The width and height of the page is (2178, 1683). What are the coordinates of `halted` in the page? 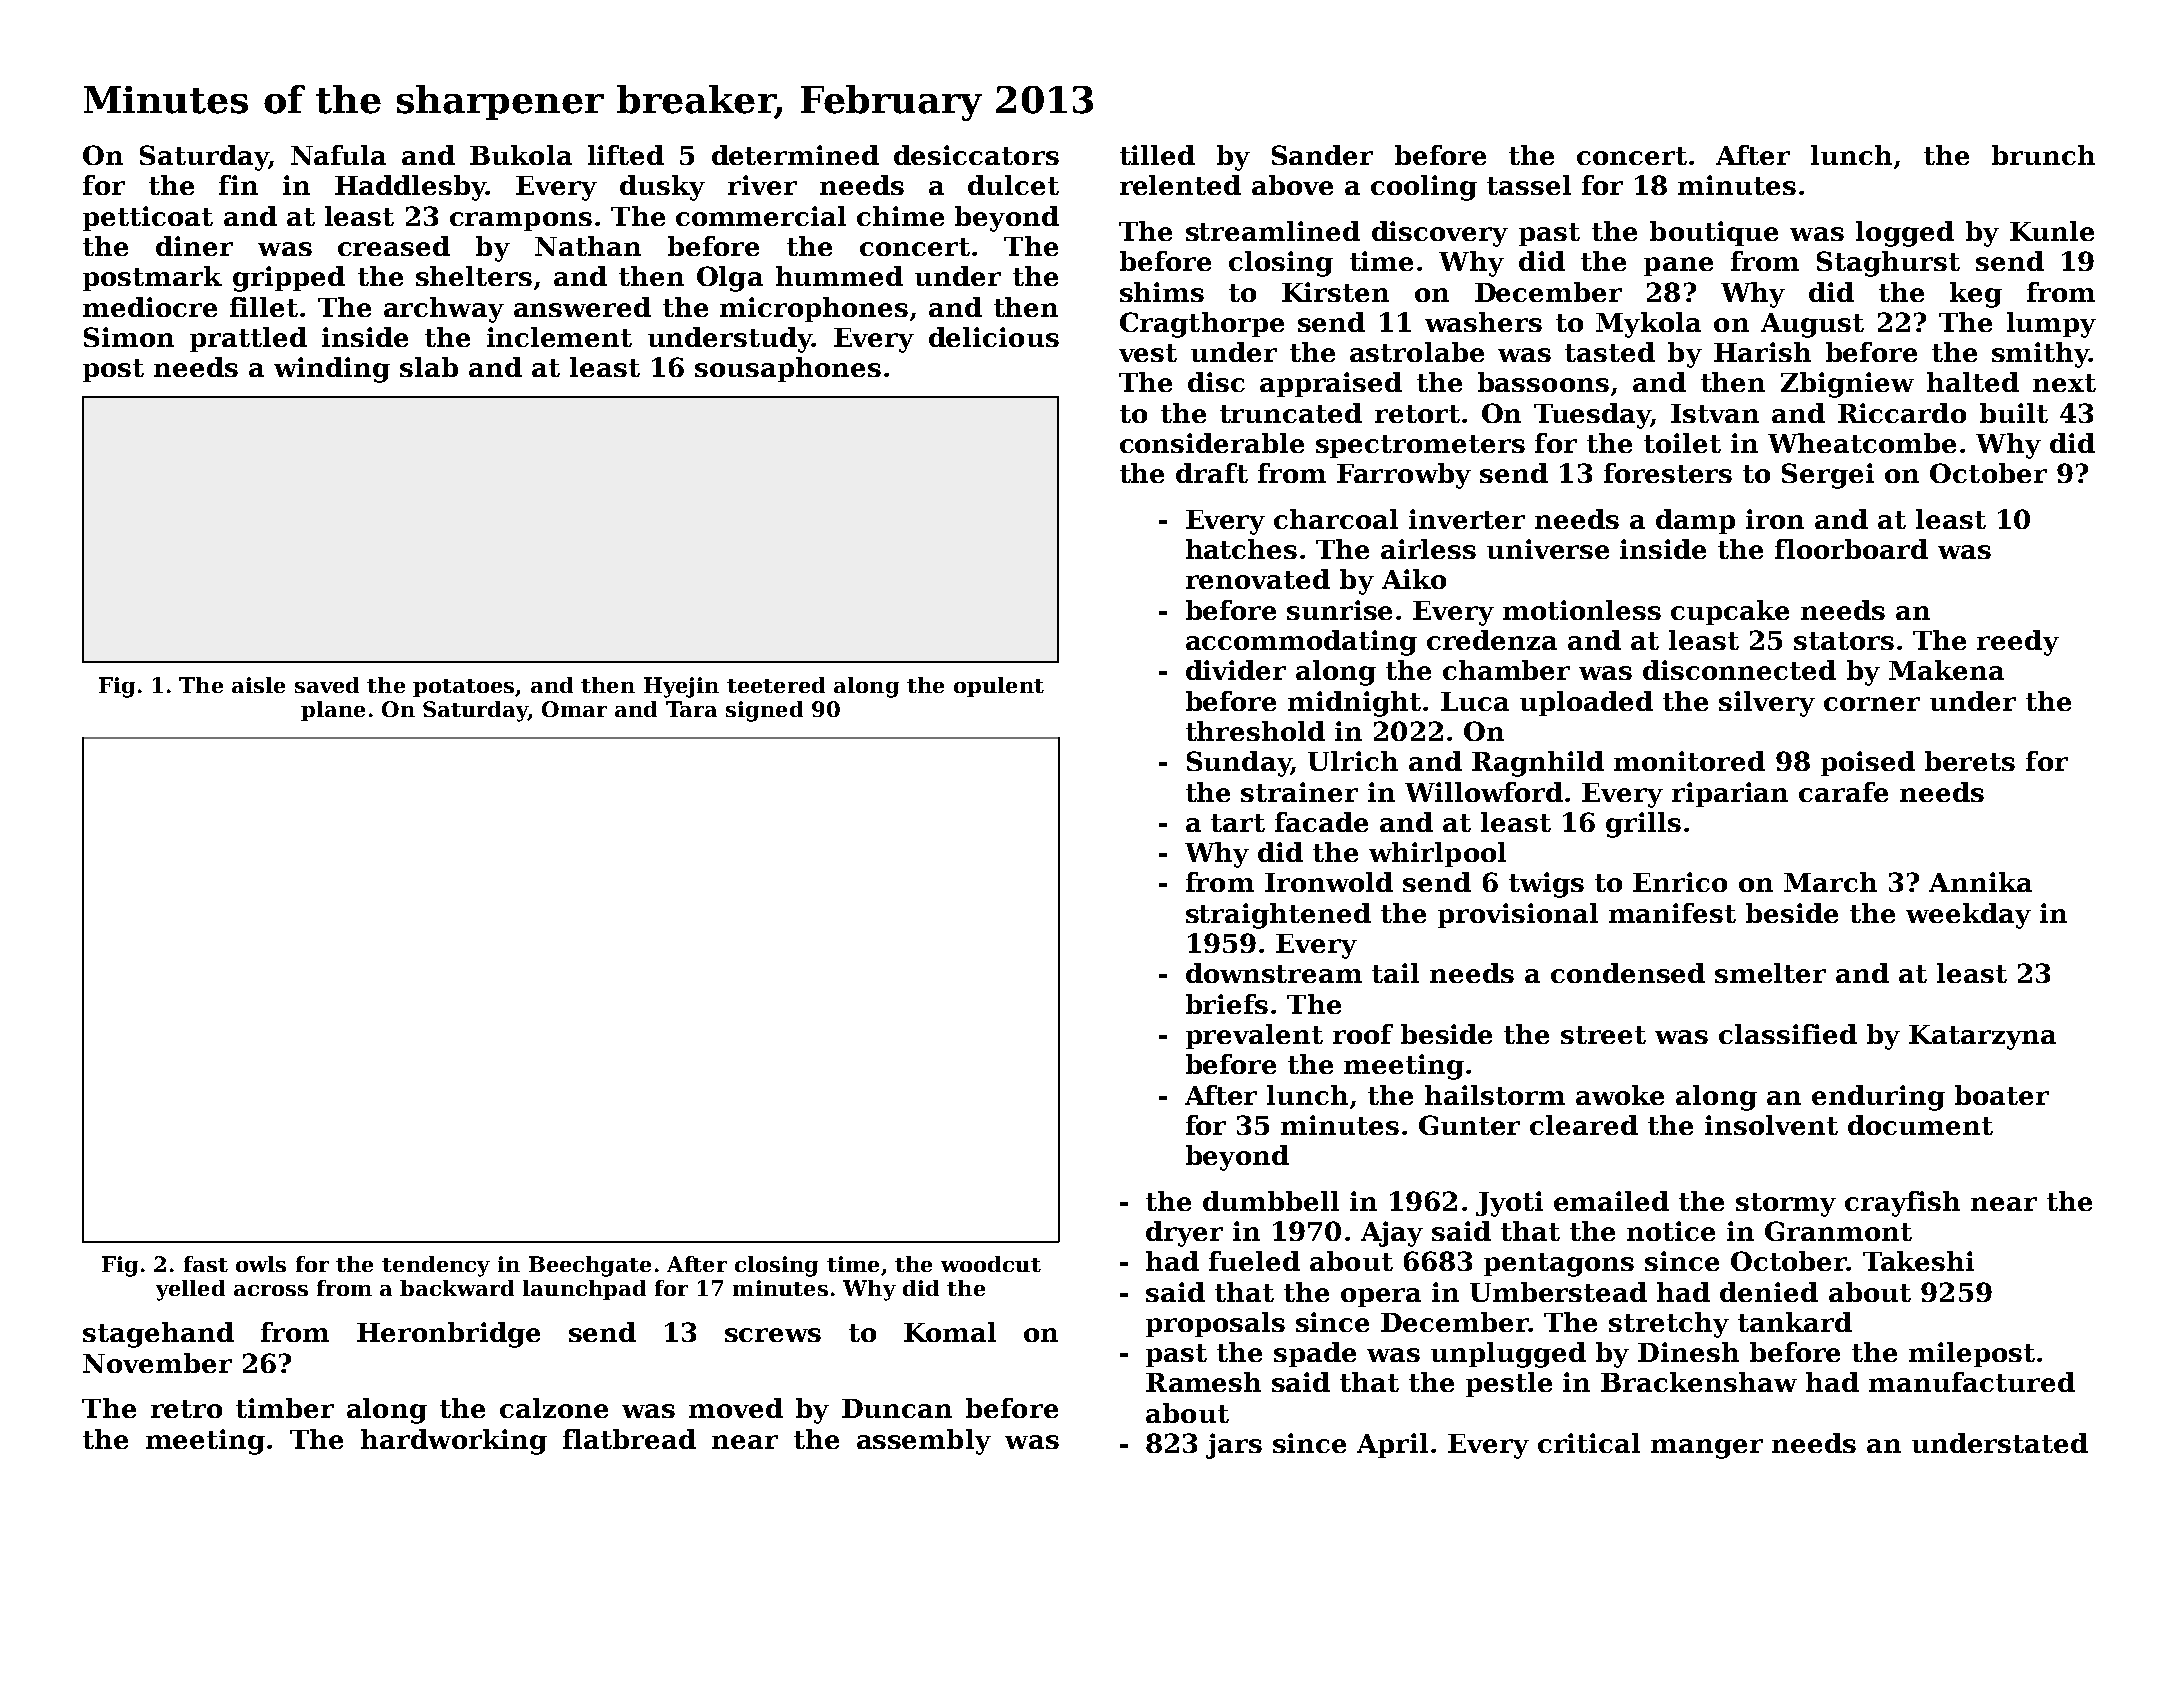 It's located at (1973, 382).
